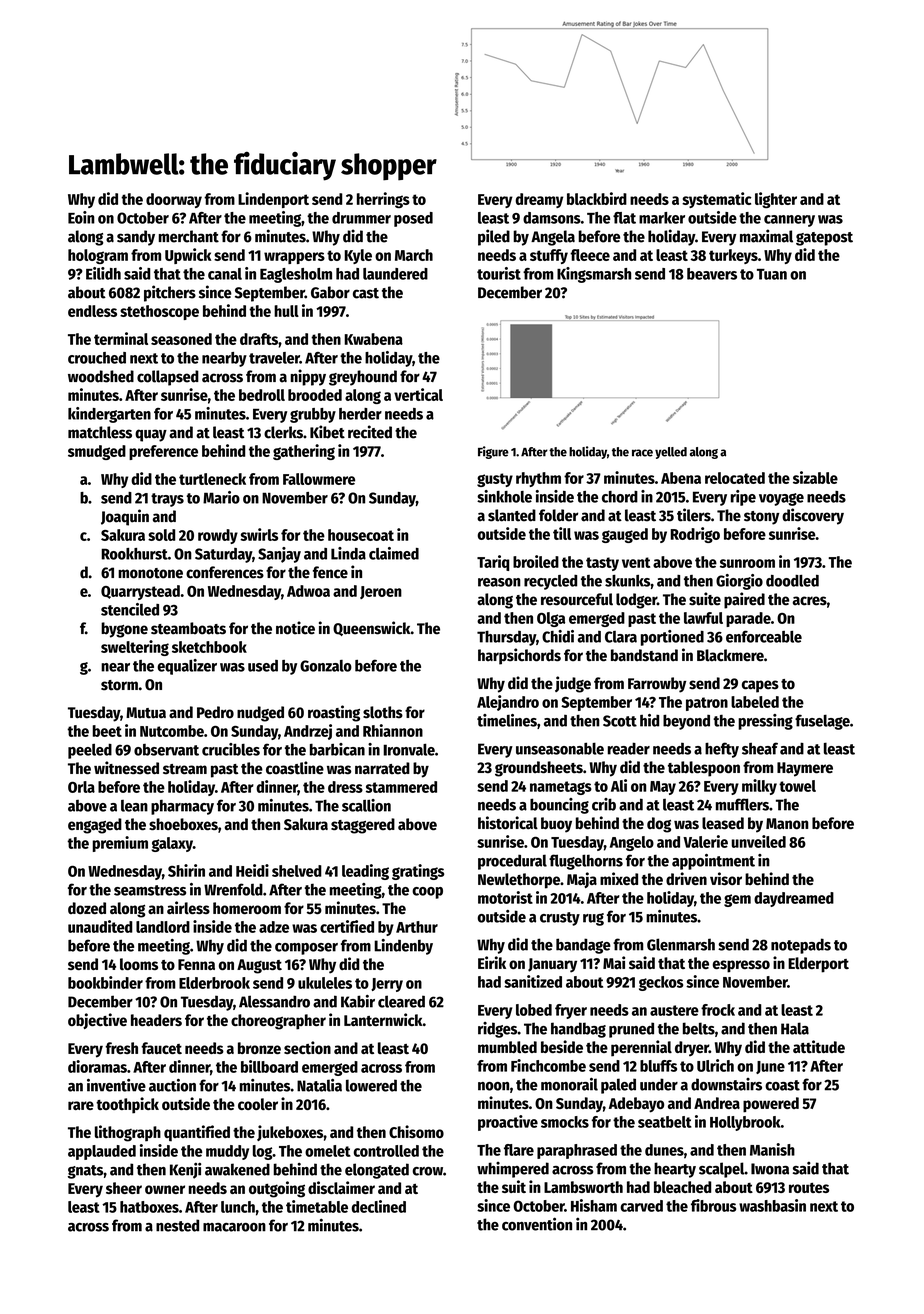 Image resolution: width=924 pixels, height=1314 pixels. What do you see at coordinates (539, 200) in the screenshot?
I see `dreamy` at bounding box center [539, 200].
